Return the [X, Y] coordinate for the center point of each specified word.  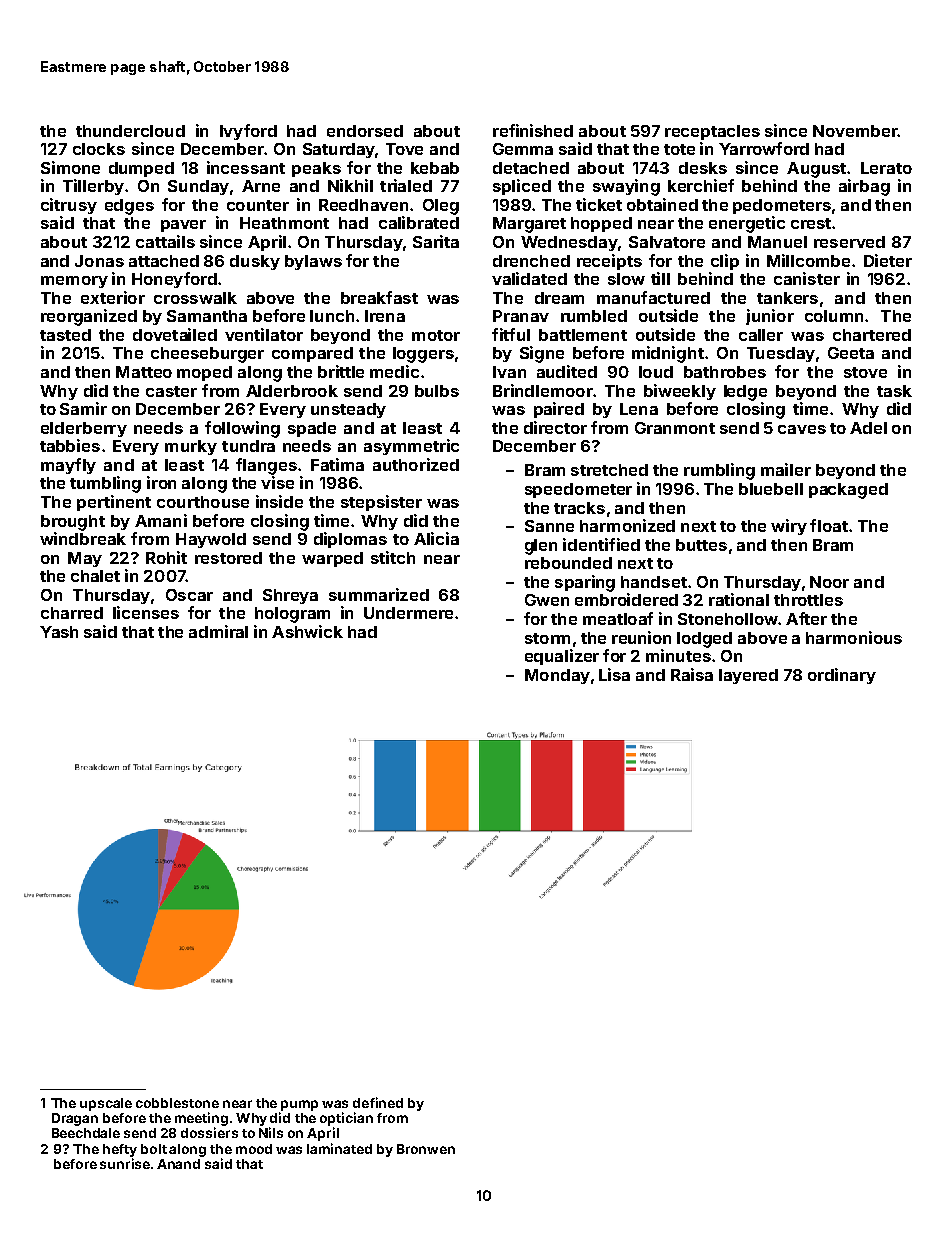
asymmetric [411, 447]
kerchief [701, 185]
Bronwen [426, 1149]
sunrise [125, 1163]
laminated [339, 1148]
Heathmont [284, 223]
